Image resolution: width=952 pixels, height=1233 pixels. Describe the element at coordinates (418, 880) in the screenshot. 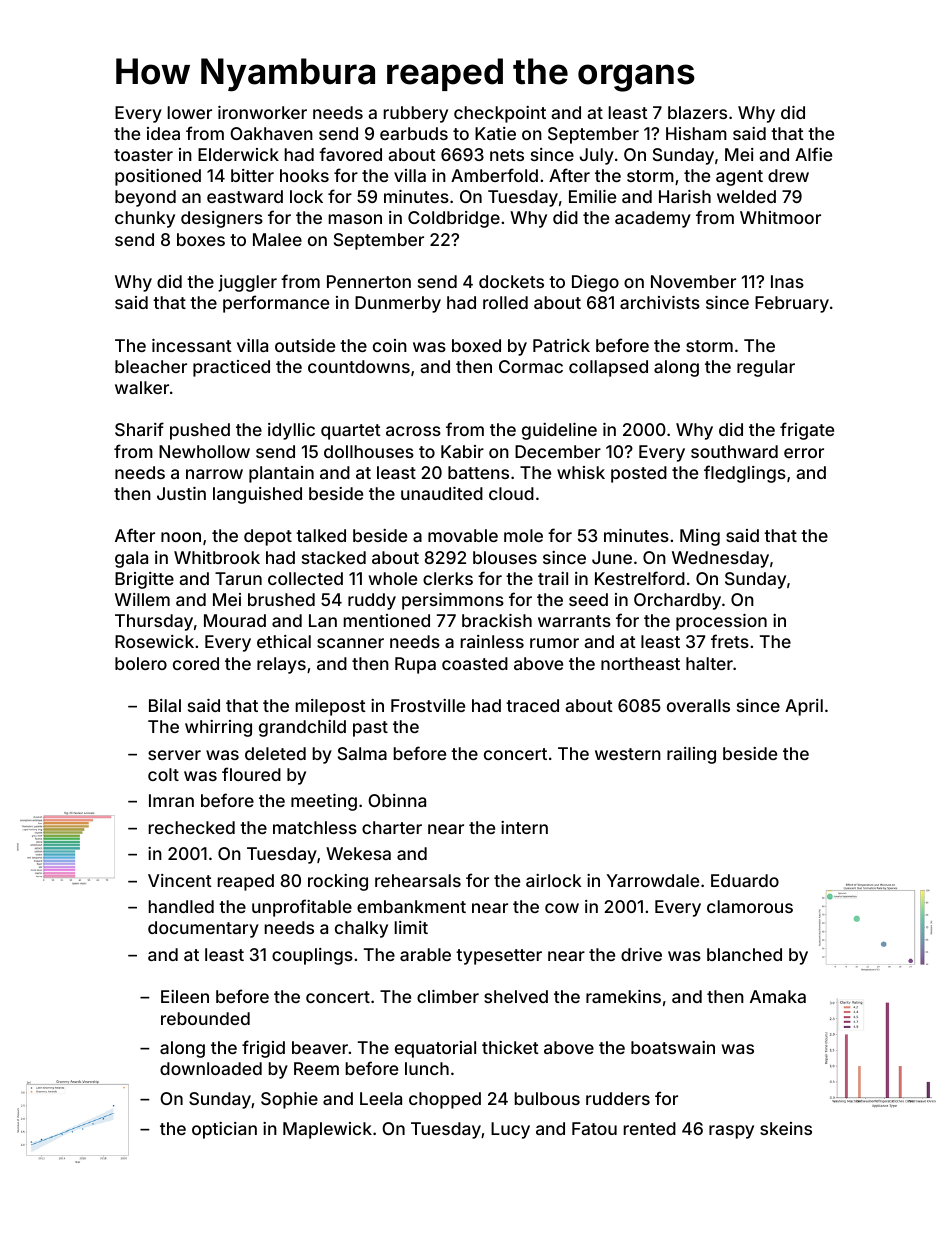

I see `rehearsals` at that location.
